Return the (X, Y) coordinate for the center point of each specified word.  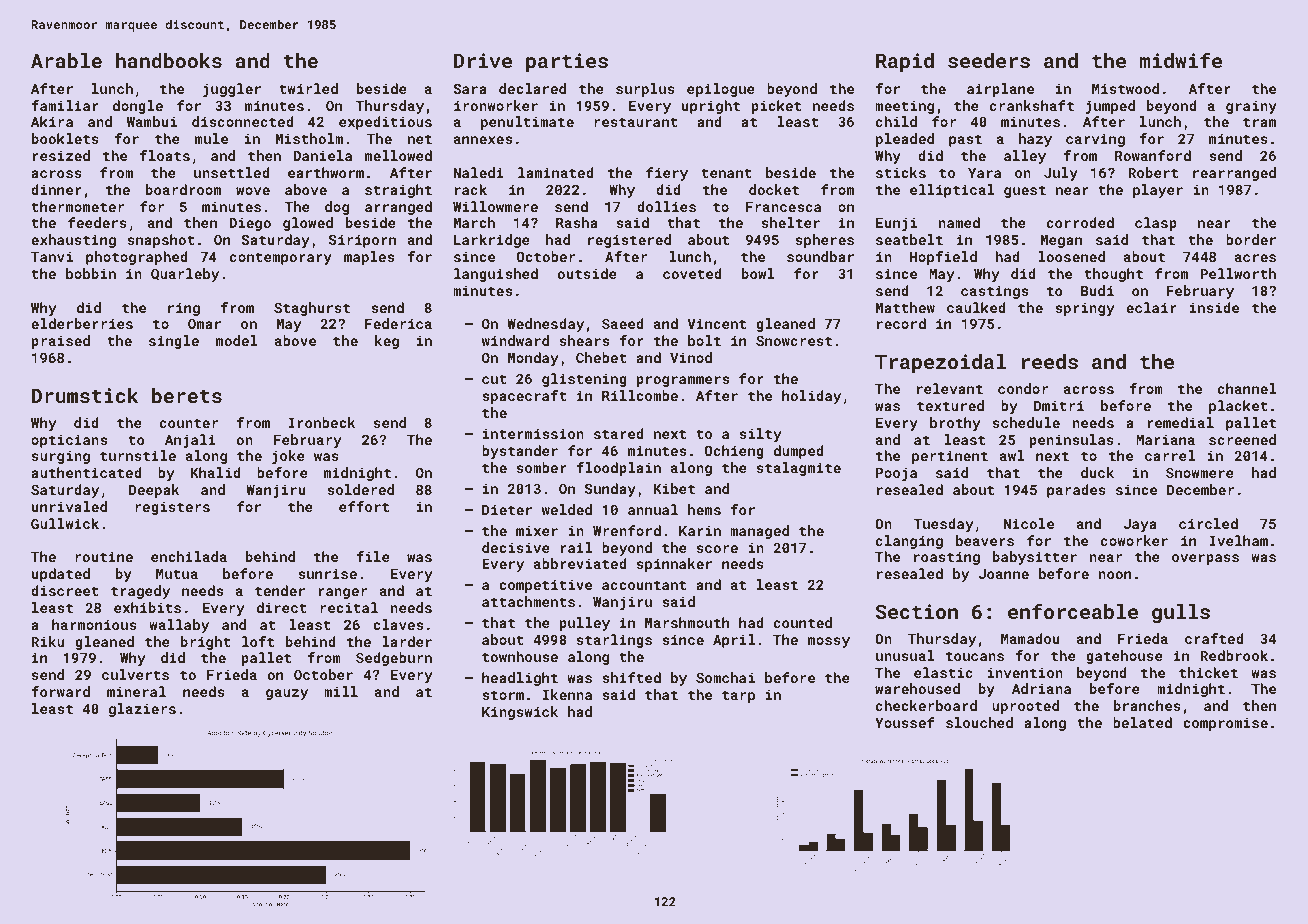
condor (1023, 388)
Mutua (177, 574)
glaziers (142, 710)
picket (776, 107)
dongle (138, 107)
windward (515, 340)
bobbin (91, 273)
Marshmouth (687, 622)
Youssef (905, 722)
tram (1259, 122)
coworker (1134, 540)
